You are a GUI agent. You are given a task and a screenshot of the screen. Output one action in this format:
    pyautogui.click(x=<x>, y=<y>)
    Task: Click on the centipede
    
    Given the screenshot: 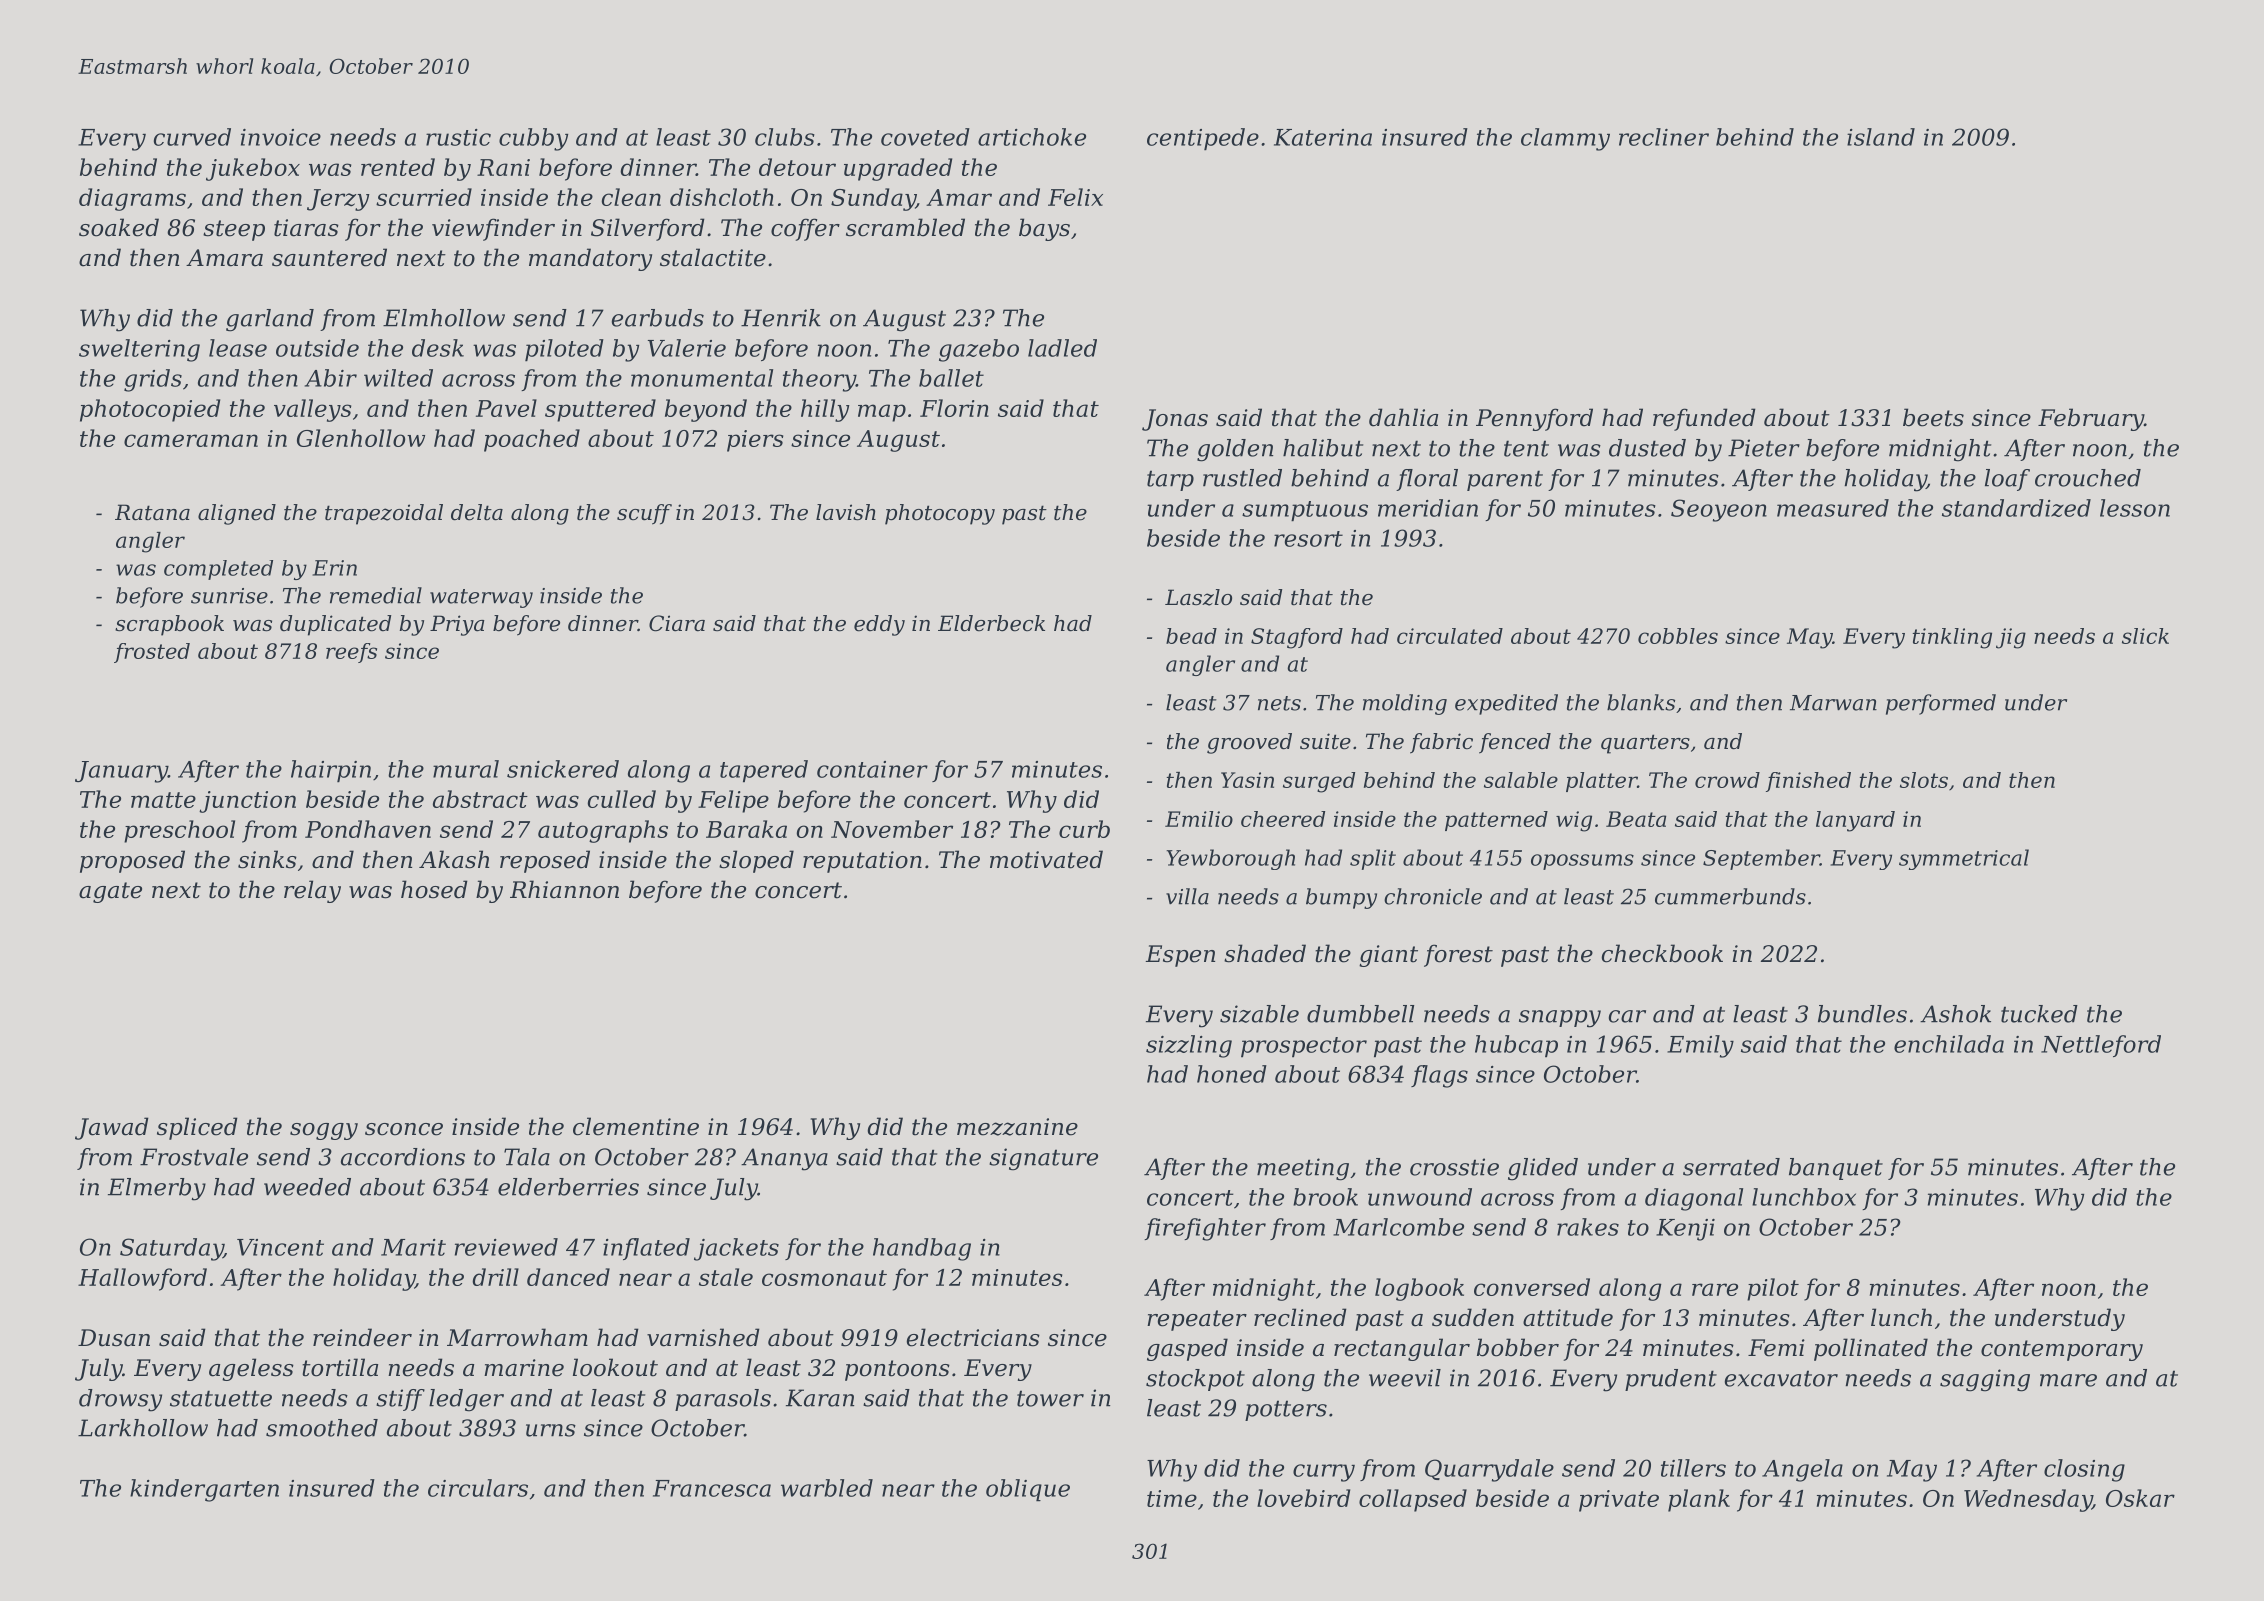 What is the action you would take?
    pyautogui.click(x=1203, y=139)
